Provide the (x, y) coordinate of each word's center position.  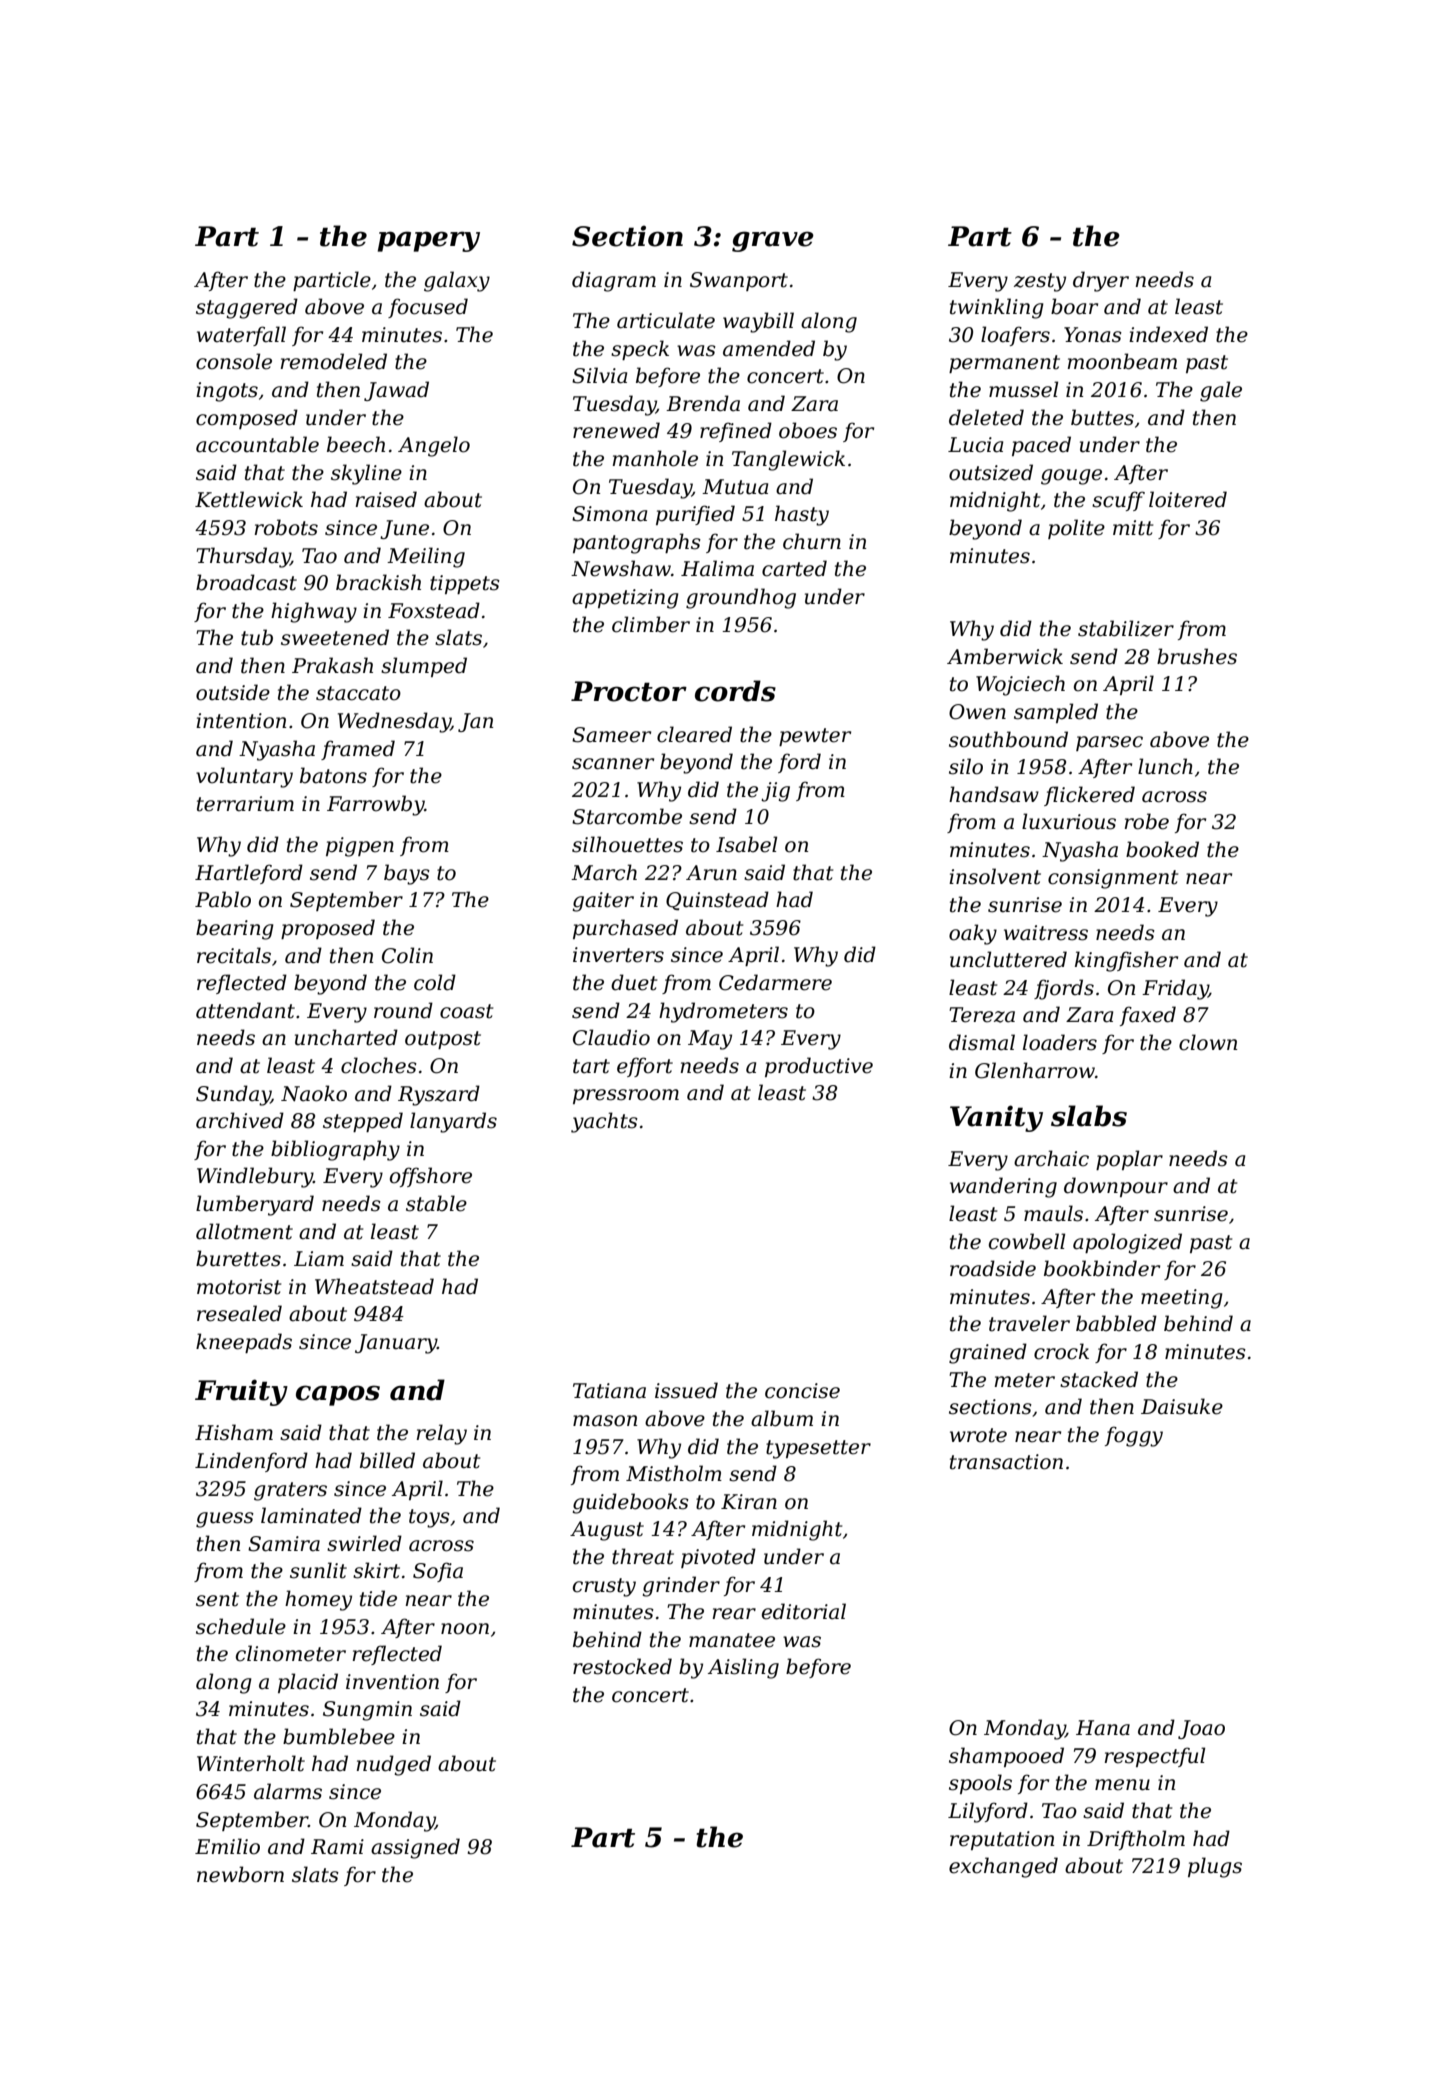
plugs (1215, 1867)
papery (429, 241)
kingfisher (1126, 961)
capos (338, 1395)
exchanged (1003, 1867)
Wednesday (394, 722)
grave (773, 241)
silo (966, 766)
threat (643, 1556)
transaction (1006, 1462)
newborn (240, 1874)
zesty (1040, 282)
